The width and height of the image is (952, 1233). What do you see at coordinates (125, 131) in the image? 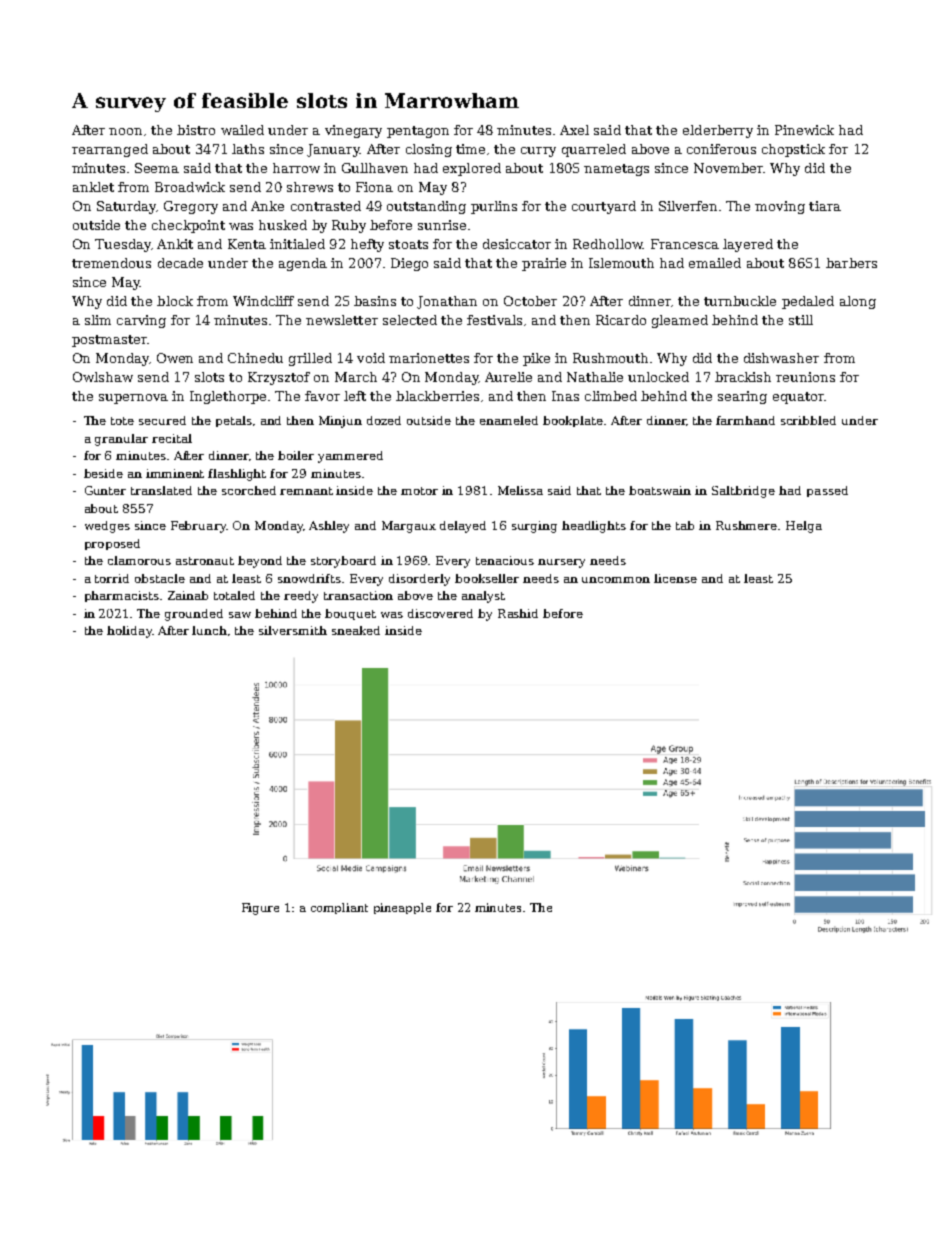
I see `noon` at bounding box center [125, 131].
